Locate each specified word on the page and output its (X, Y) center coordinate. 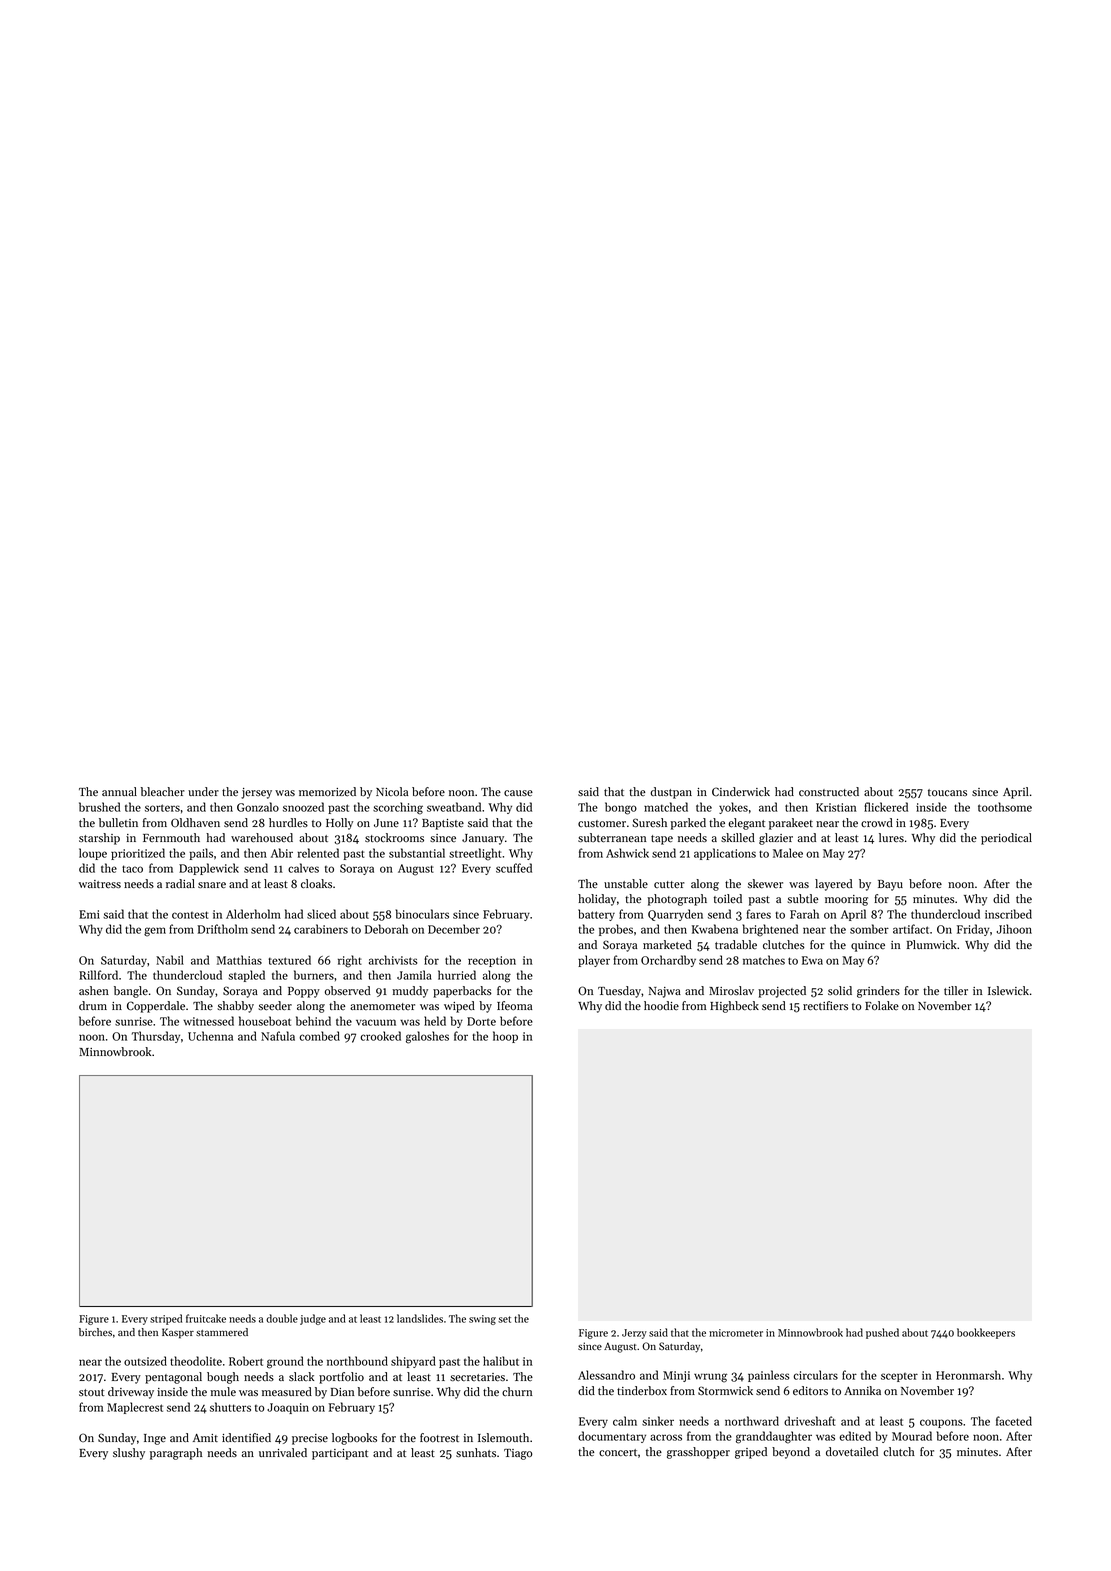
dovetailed (852, 1452)
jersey (256, 793)
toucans (947, 793)
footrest (439, 1437)
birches (95, 1332)
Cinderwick (741, 792)
